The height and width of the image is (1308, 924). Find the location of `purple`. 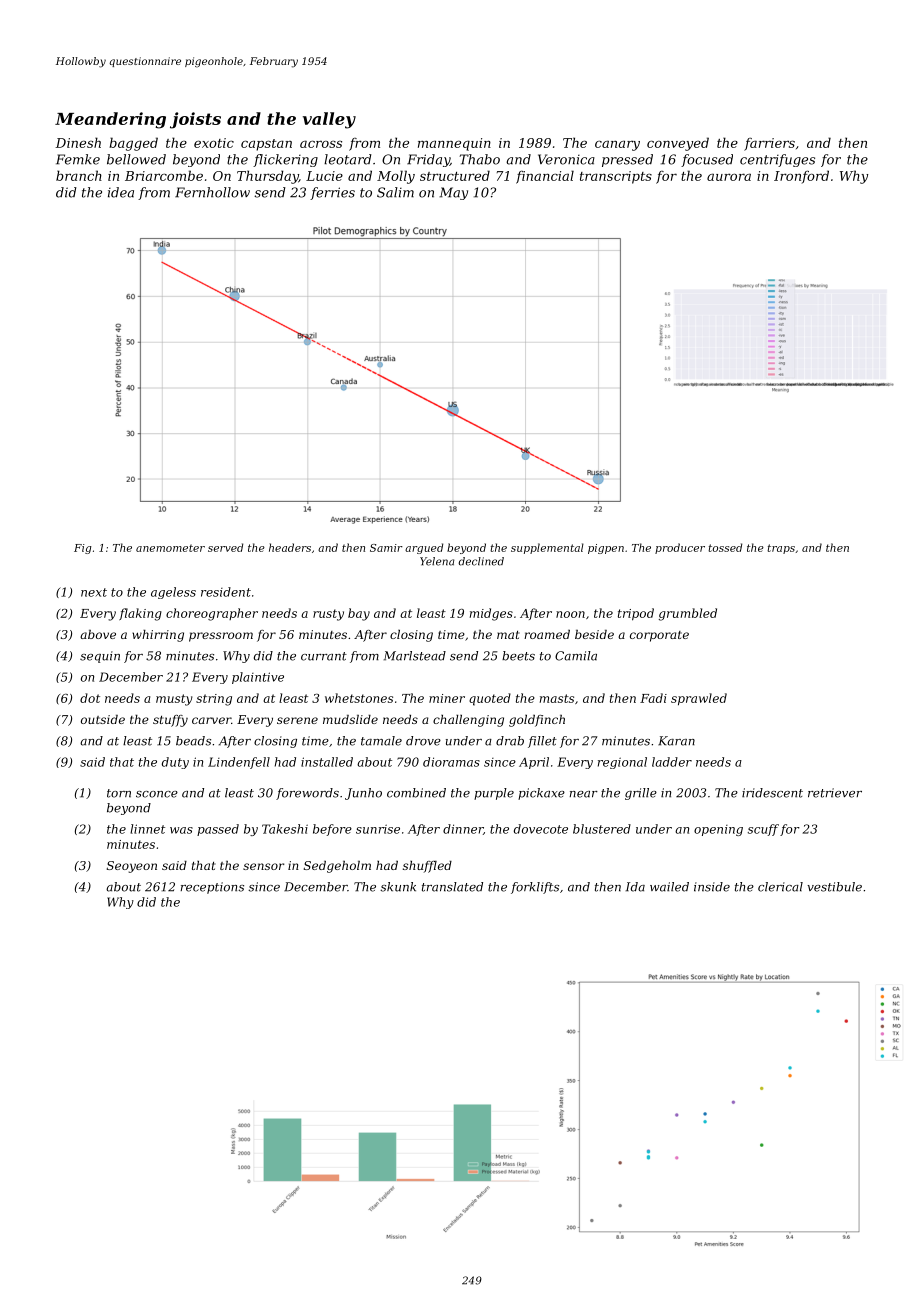

purple is located at coordinates (494, 794).
